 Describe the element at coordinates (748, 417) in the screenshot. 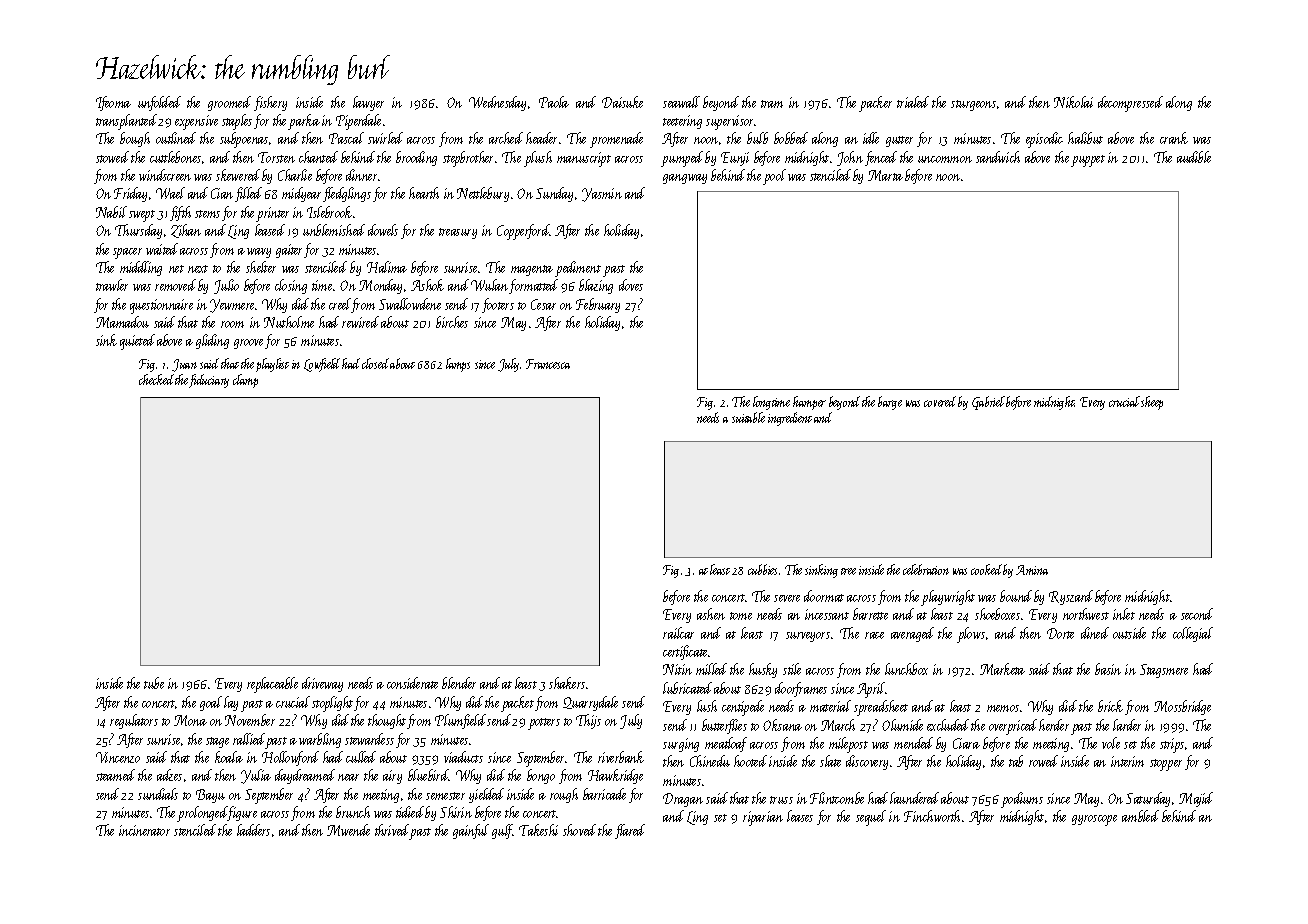

I see `suitable` at that location.
